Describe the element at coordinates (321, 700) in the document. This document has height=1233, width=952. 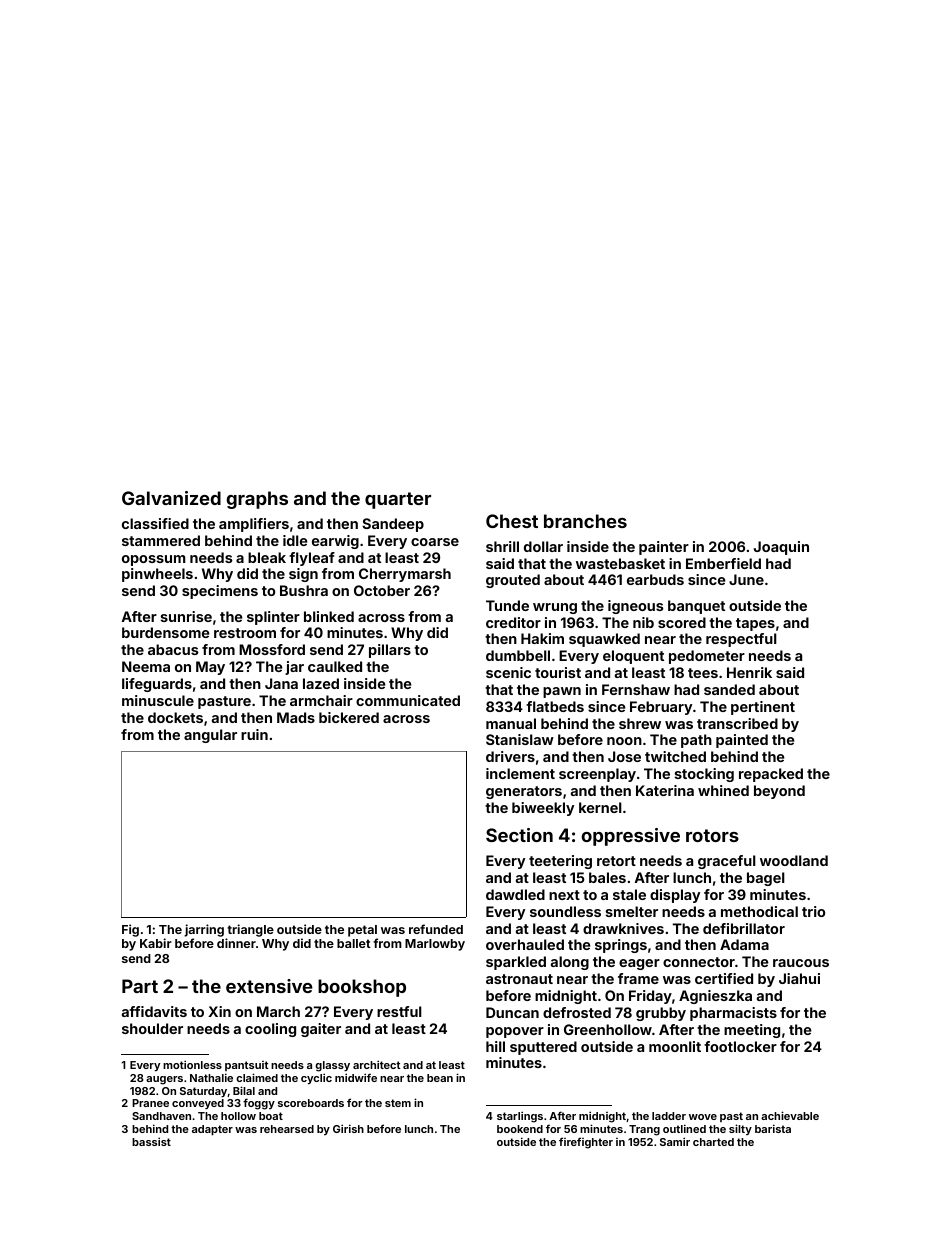
I see `armchair` at that location.
